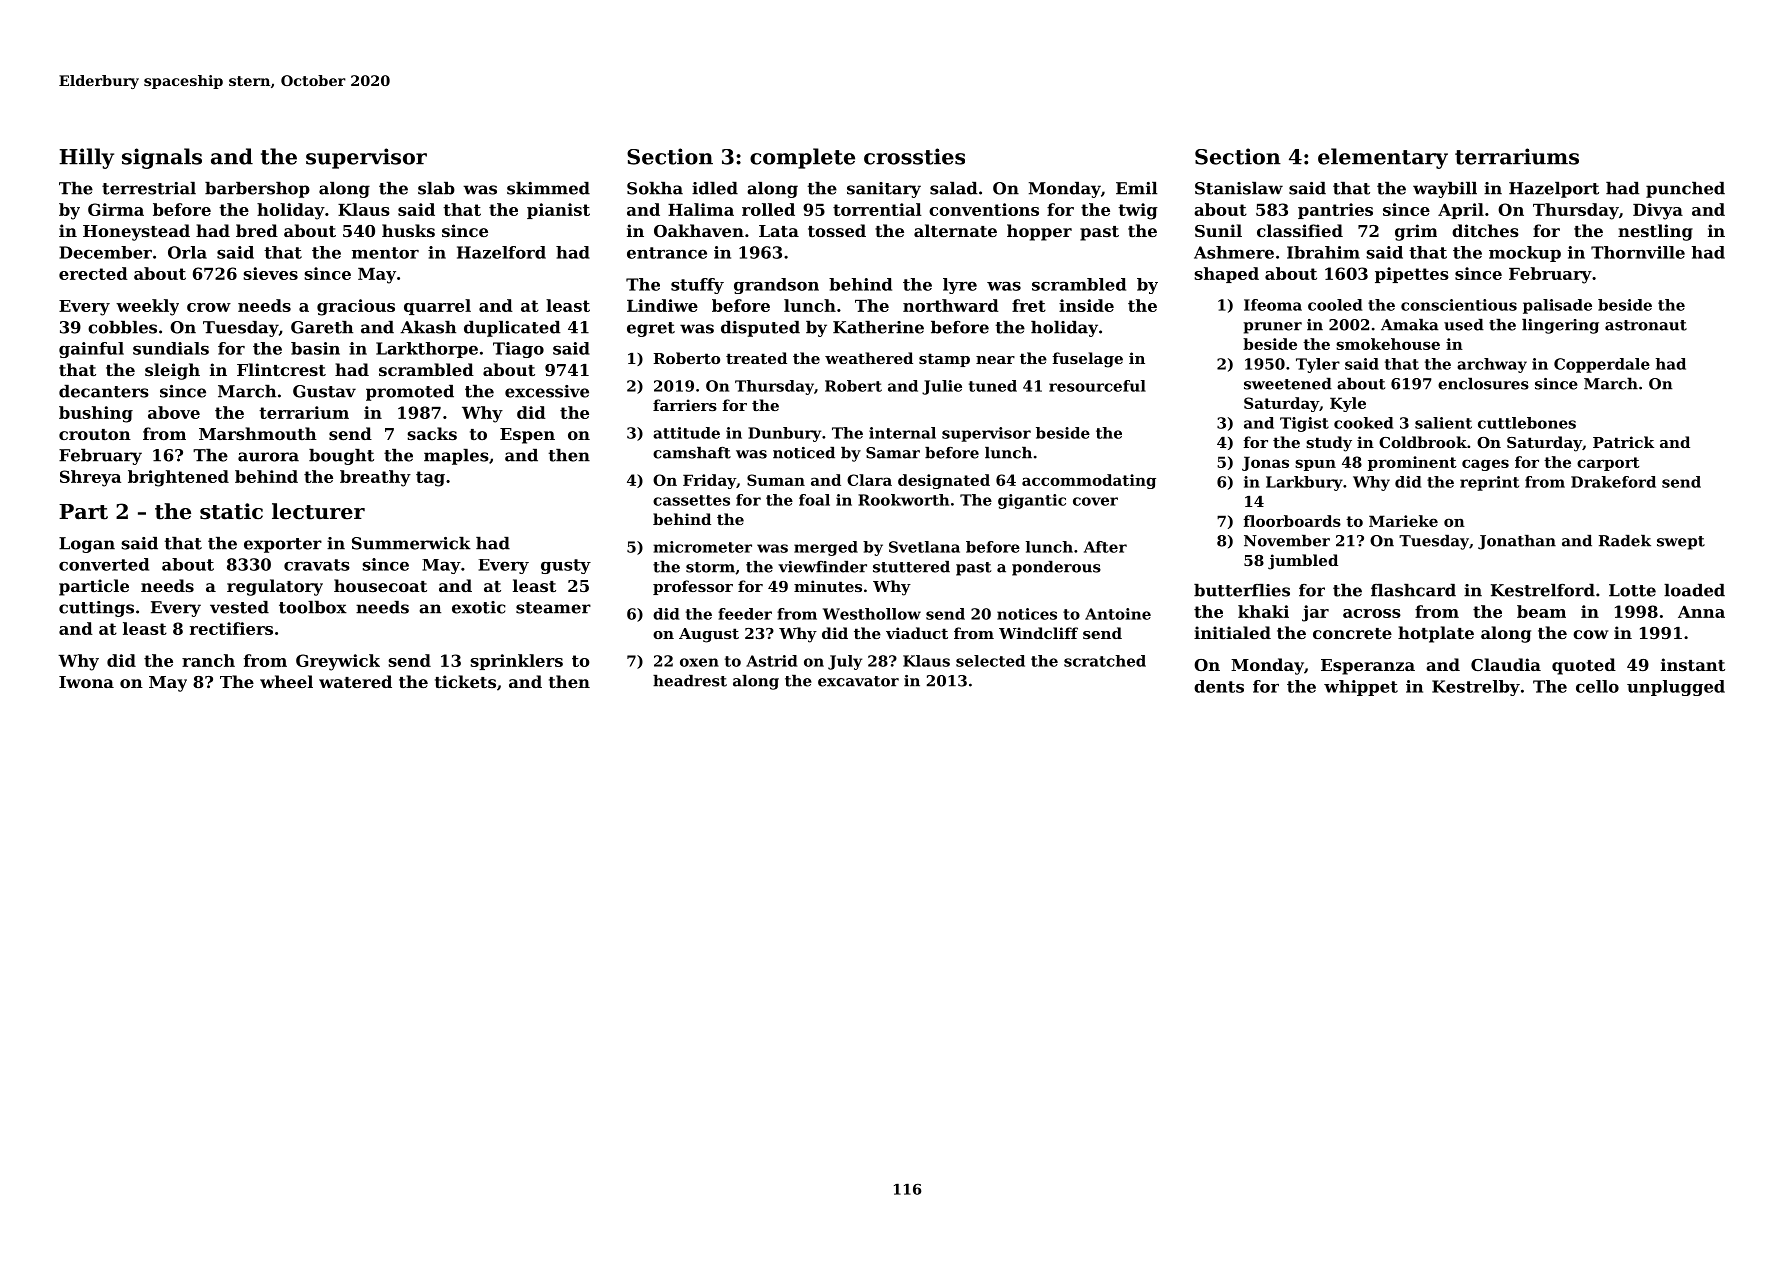 This screenshot has width=1784, height=1262. Describe the element at coordinates (1086, 305) in the screenshot. I see `inside` at that location.
